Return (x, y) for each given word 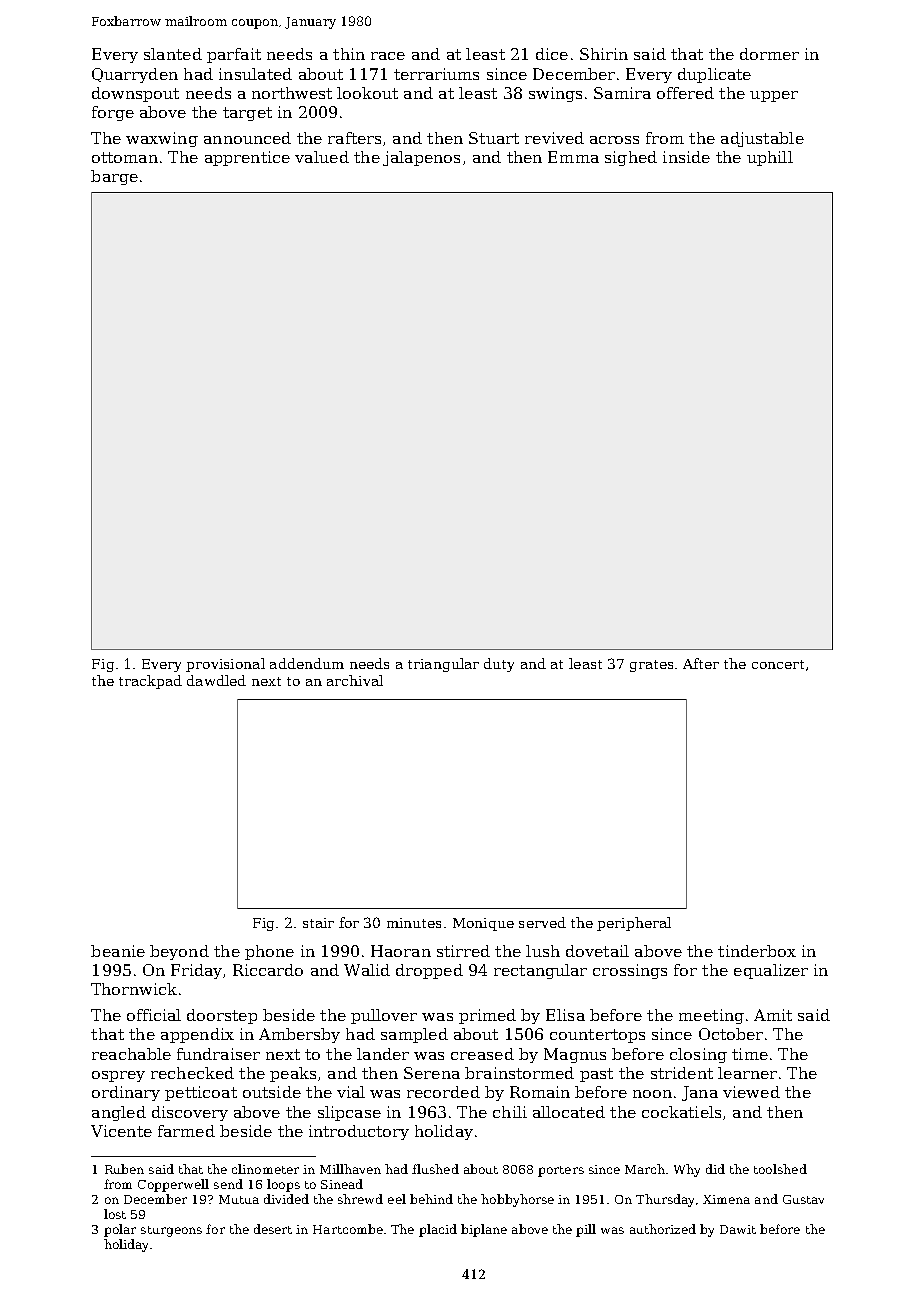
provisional (225, 665)
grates (651, 666)
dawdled (216, 680)
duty (499, 665)
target (247, 114)
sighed (631, 158)
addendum (307, 663)
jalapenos (421, 158)
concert (778, 664)
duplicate (714, 75)
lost (115, 1214)
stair (318, 923)
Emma (573, 157)
